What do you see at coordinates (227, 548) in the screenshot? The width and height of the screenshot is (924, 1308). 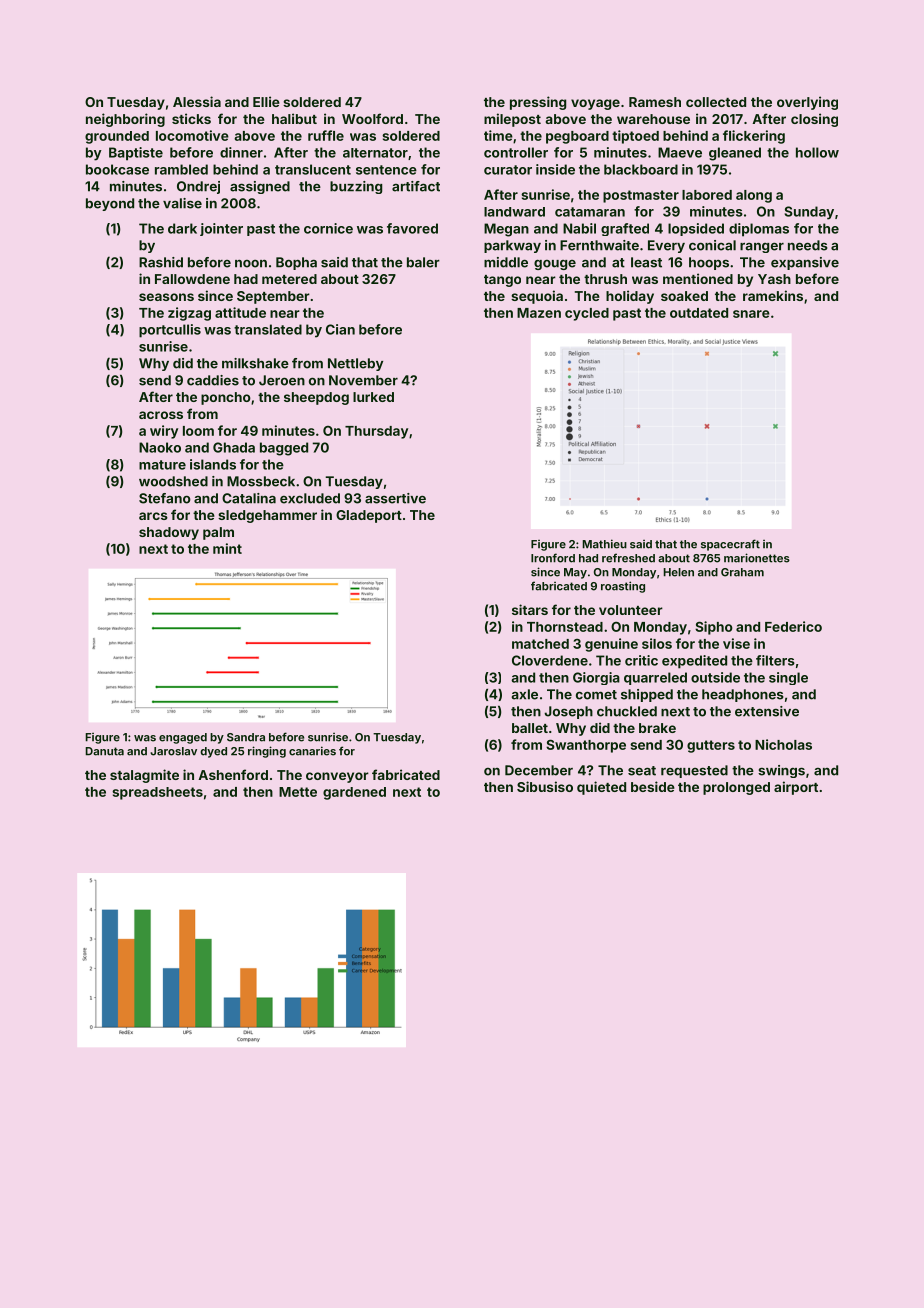 I see `mint` at bounding box center [227, 548].
